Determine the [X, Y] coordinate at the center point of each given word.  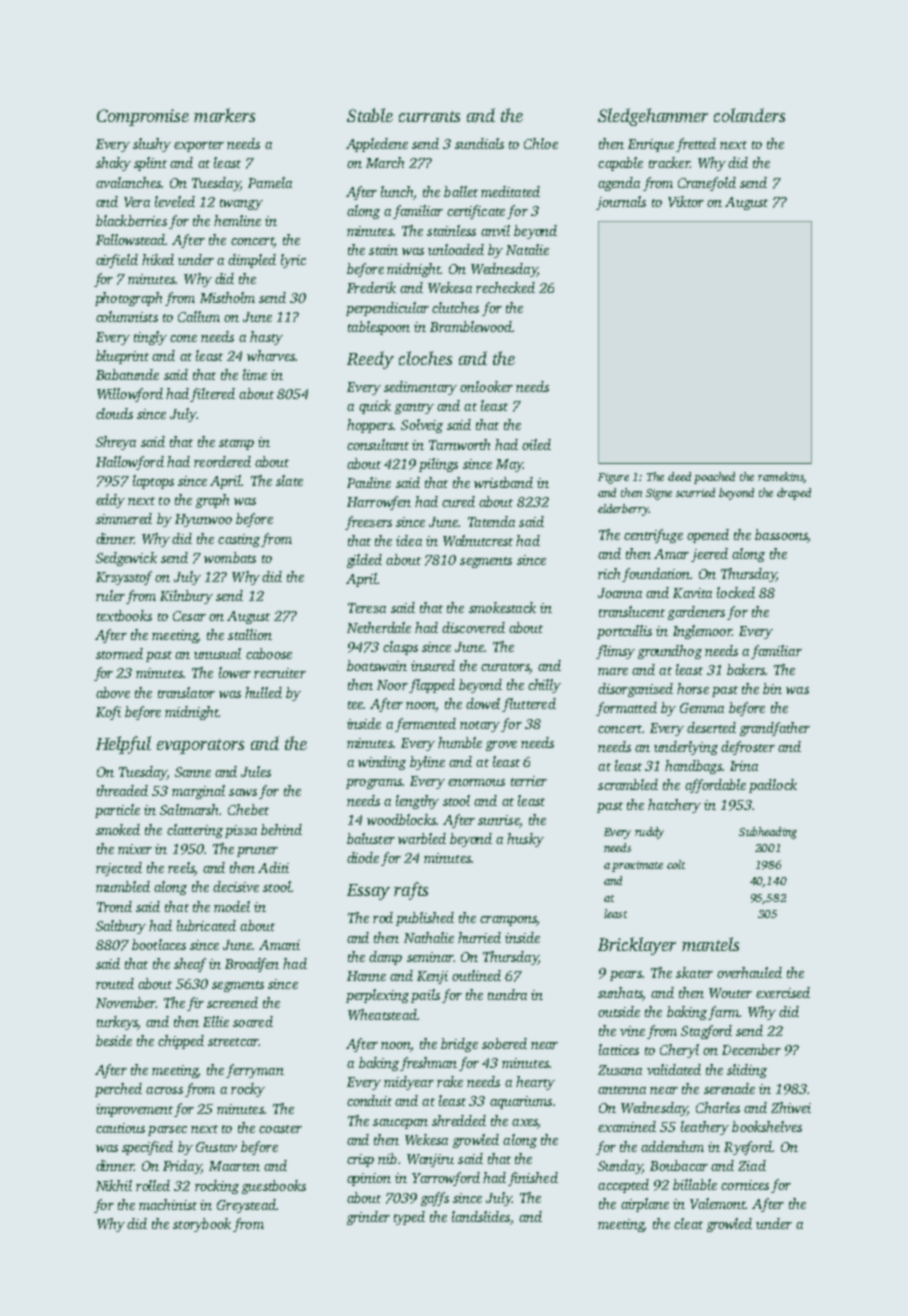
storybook [202, 1225]
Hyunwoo [203, 520]
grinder [368, 1218]
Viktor [686, 201]
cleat [688, 1223]
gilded [364, 561]
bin [772, 688]
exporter [199, 146]
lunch [397, 193]
